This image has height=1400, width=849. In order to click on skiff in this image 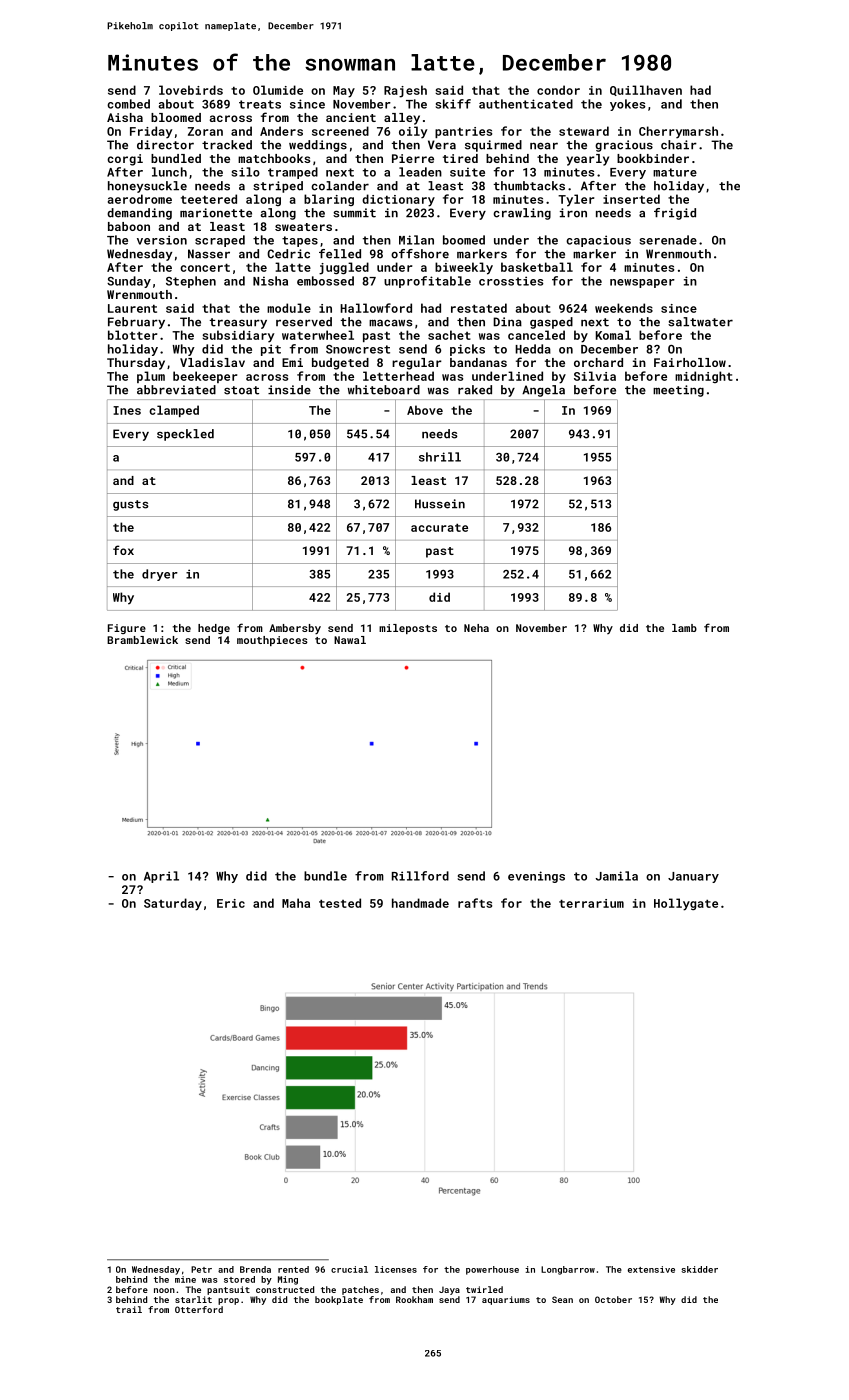, I will do `click(453, 104)`.
